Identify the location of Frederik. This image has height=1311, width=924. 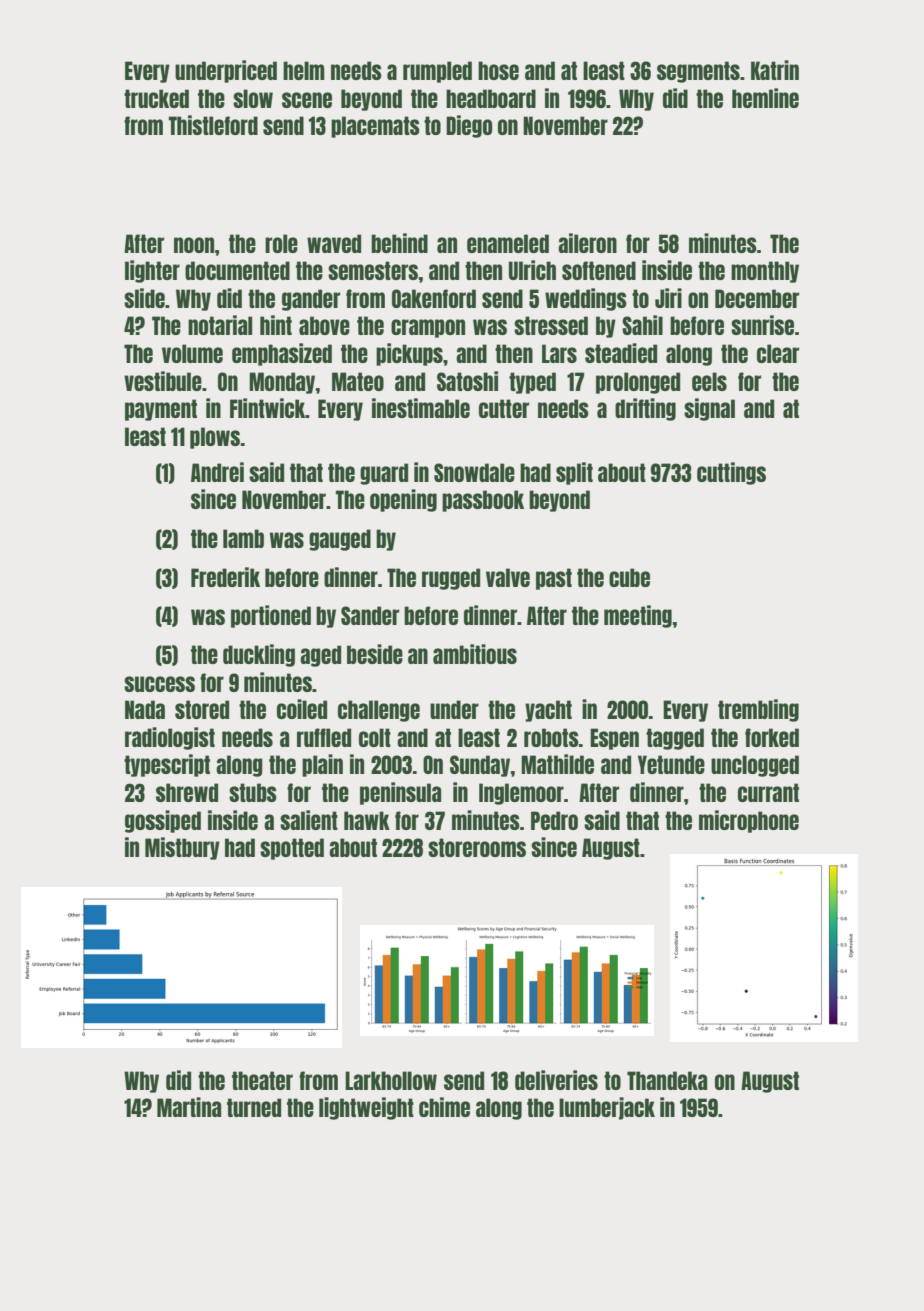
(225, 577).
